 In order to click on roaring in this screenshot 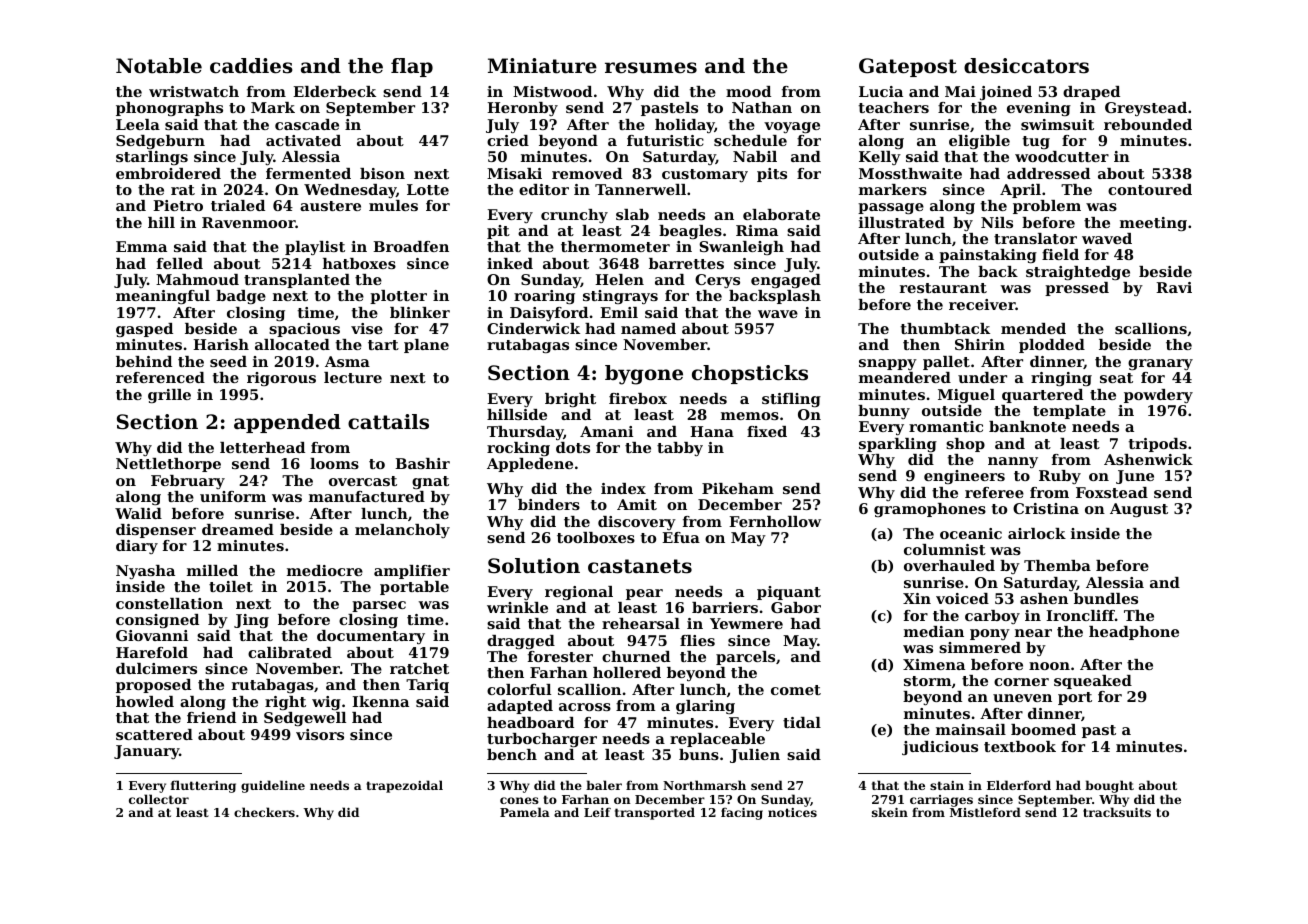, I will do `click(544, 297)`.
